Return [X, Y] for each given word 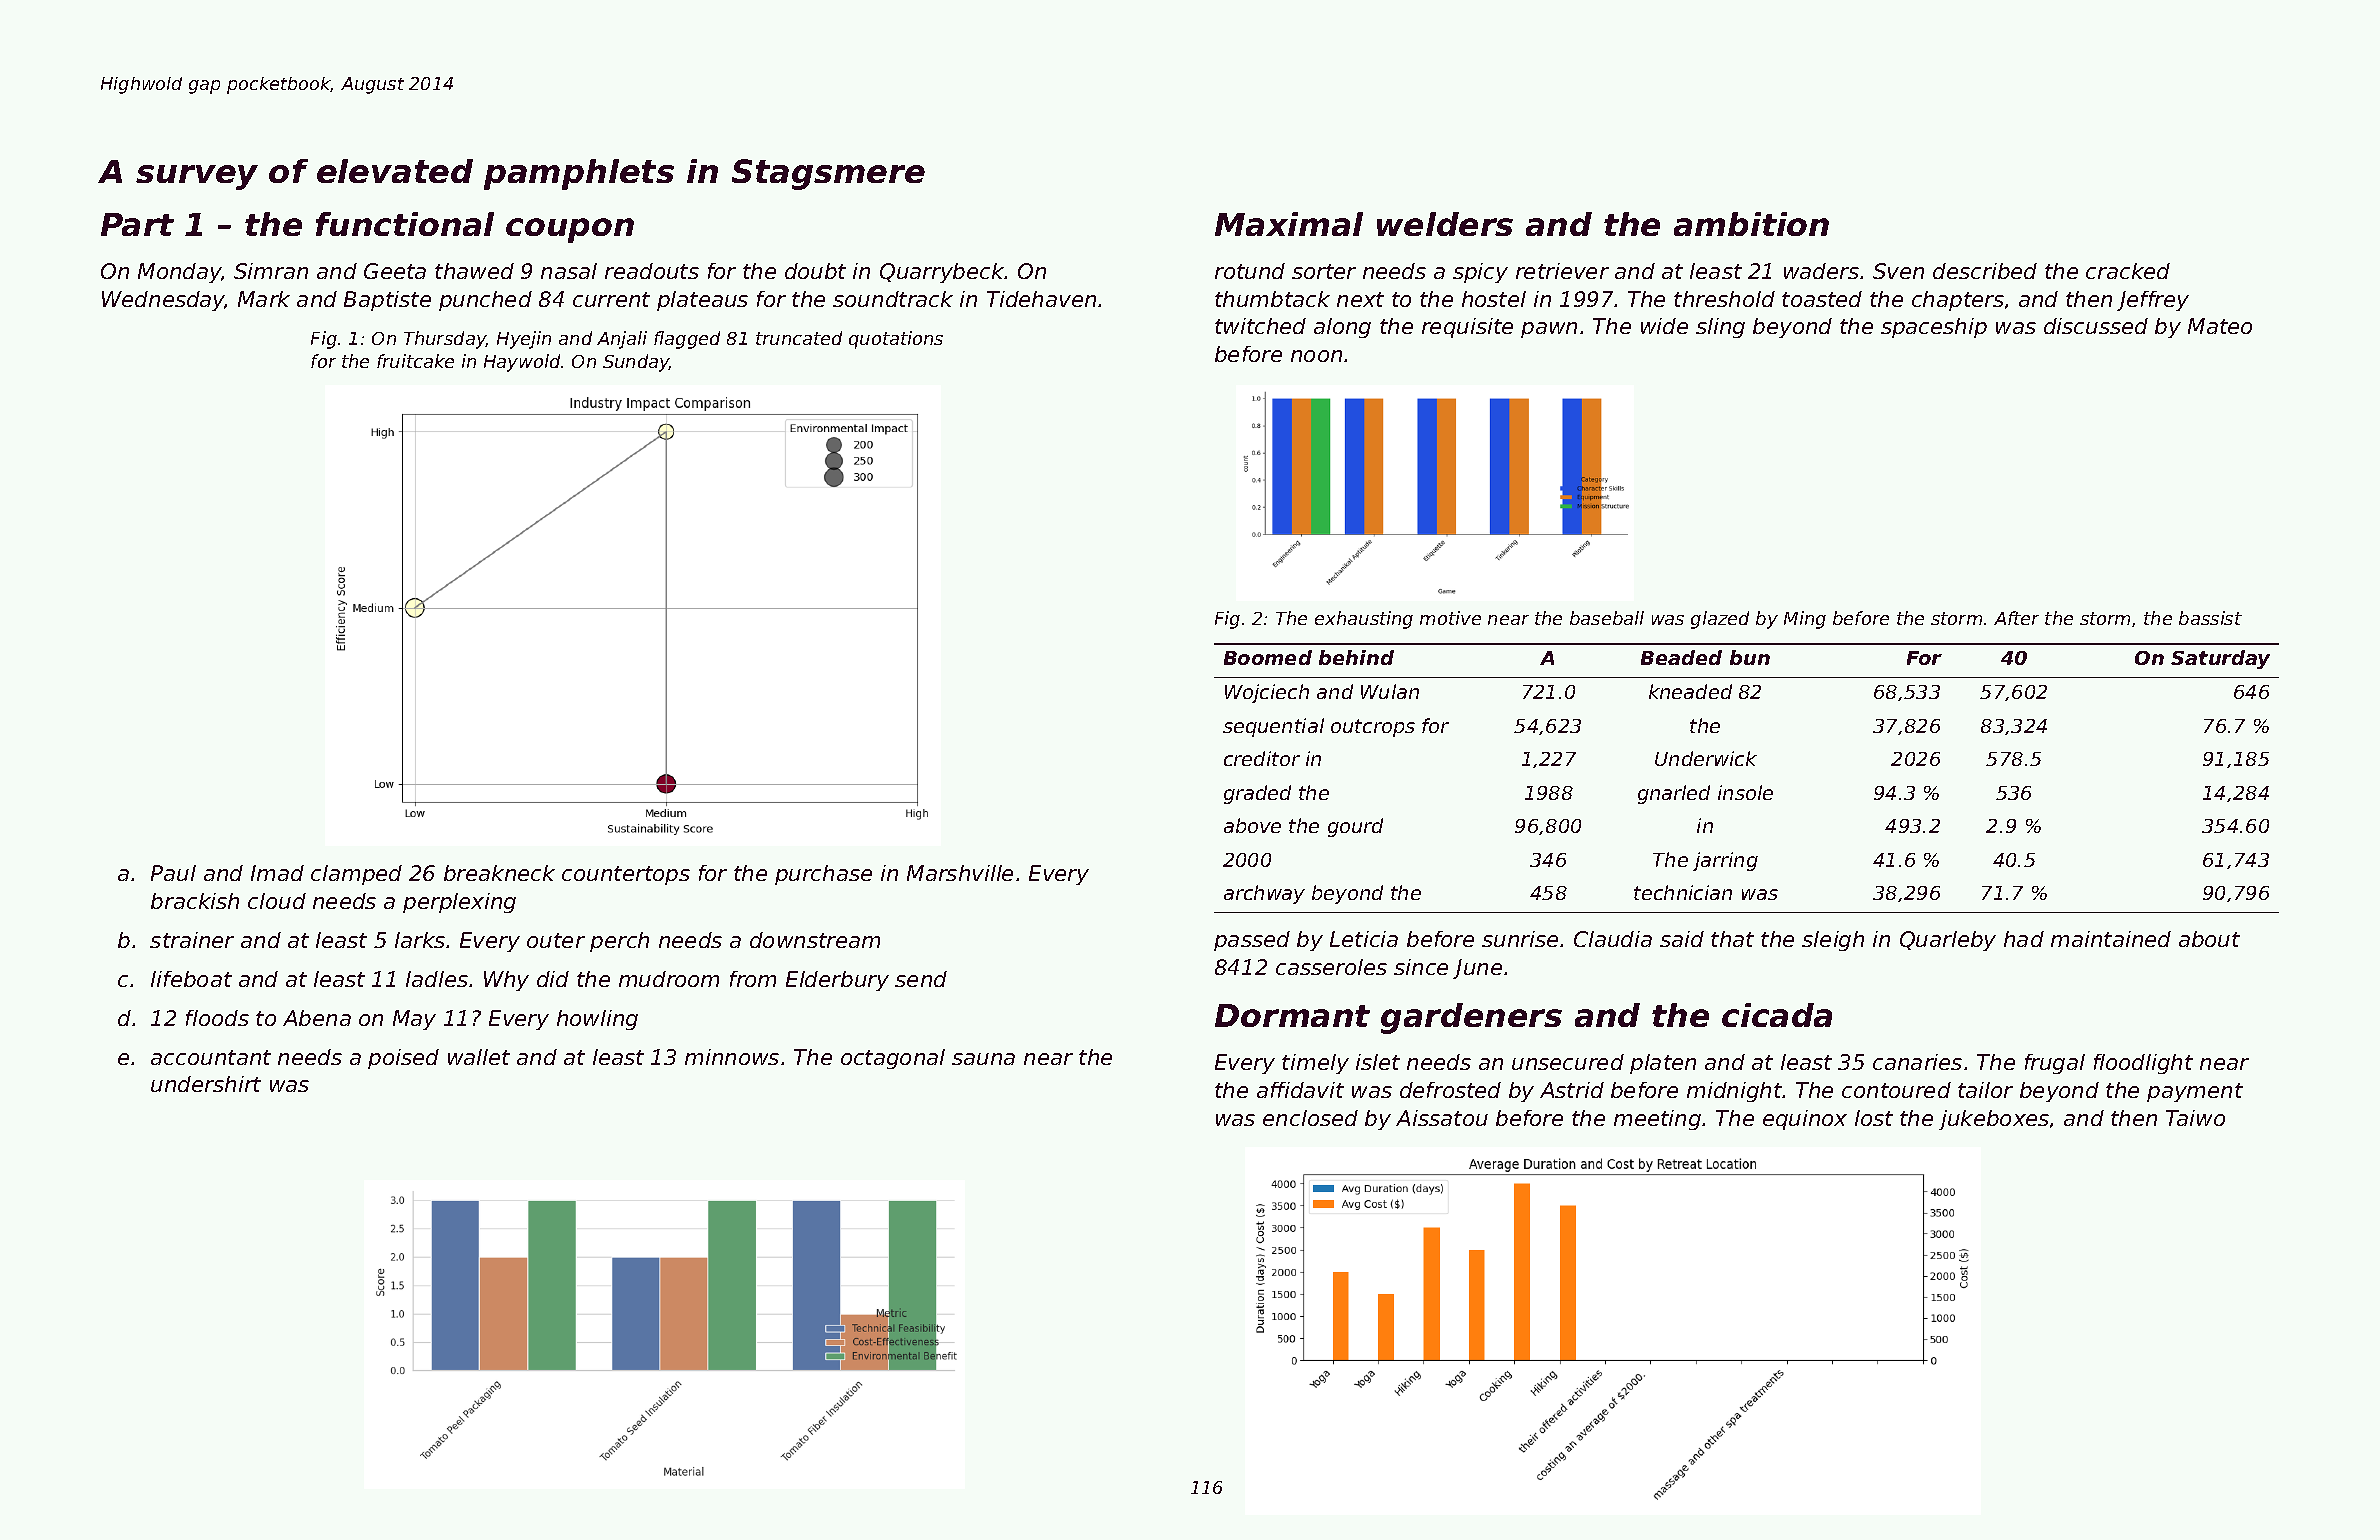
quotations [896, 340]
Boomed [1268, 657]
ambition [1751, 224]
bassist [2210, 618]
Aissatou [1442, 1118]
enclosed [1310, 1118]
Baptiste [387, 301]
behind [1356, 657]
